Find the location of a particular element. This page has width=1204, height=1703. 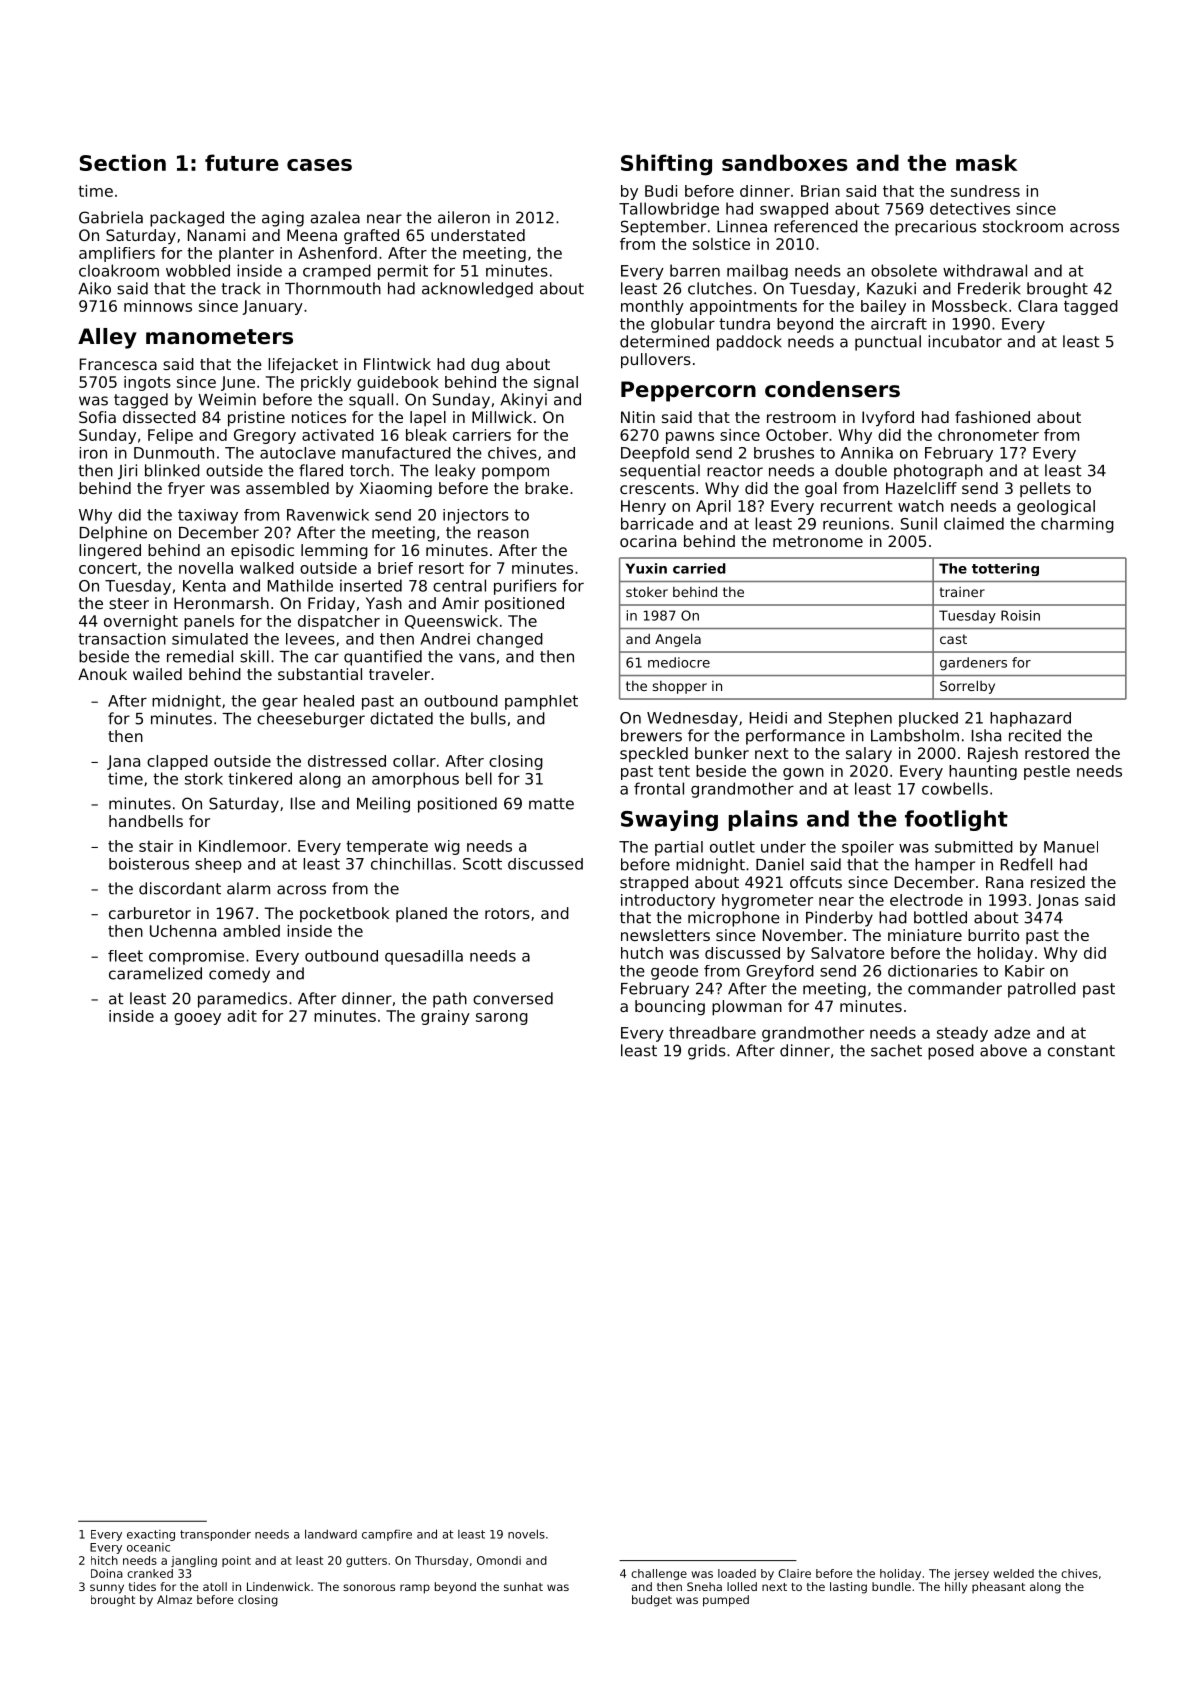

gooey is located at coordinates (197, 1019).
